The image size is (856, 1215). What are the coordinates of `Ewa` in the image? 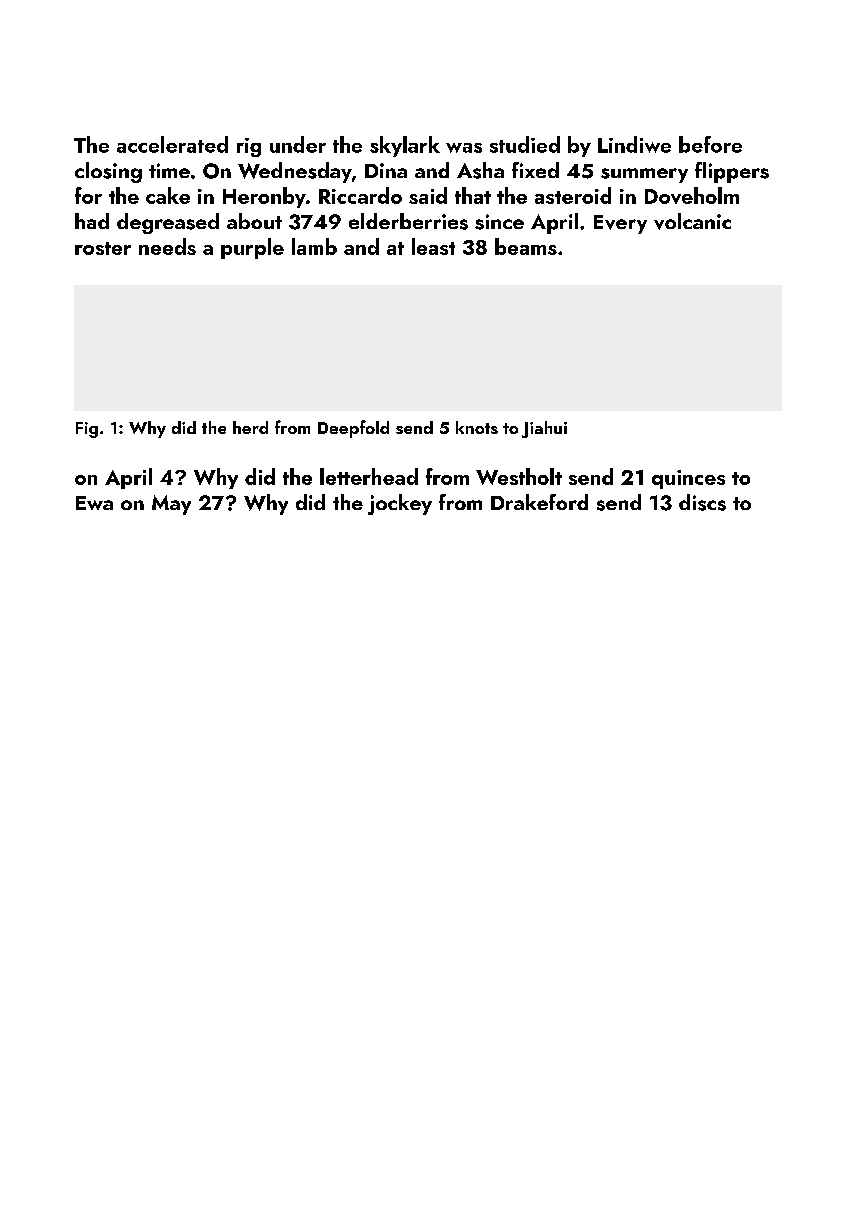 It's located at (94, 503).
